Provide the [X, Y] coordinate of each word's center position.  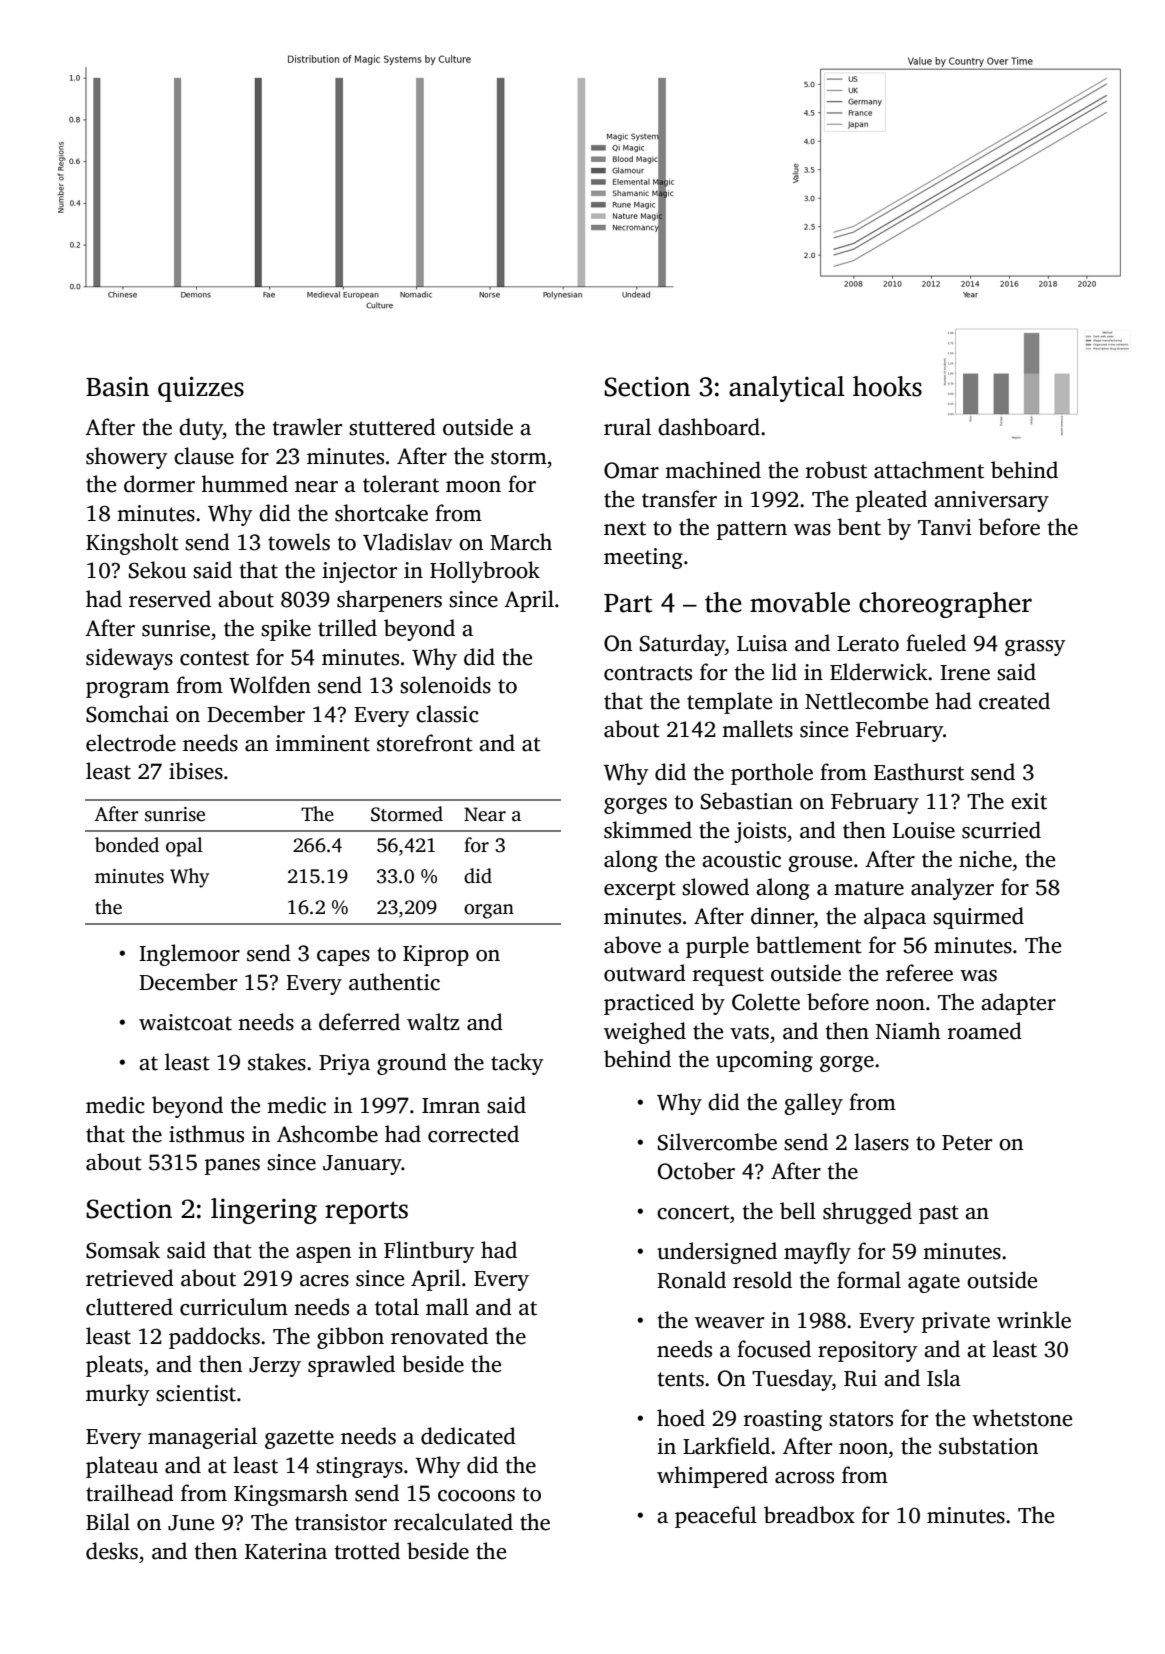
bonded [127, 845]
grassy [1035, 648]
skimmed [648, 830]
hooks [887, 386]
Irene [965, 673]
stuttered [392, 427]
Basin [117, 386]
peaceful [716, 1517]
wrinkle [1034, 1320]
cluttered [129, 1307]
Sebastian [747, 801]
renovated [439, 1336]
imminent [322, 743]
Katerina [286, 1551]
